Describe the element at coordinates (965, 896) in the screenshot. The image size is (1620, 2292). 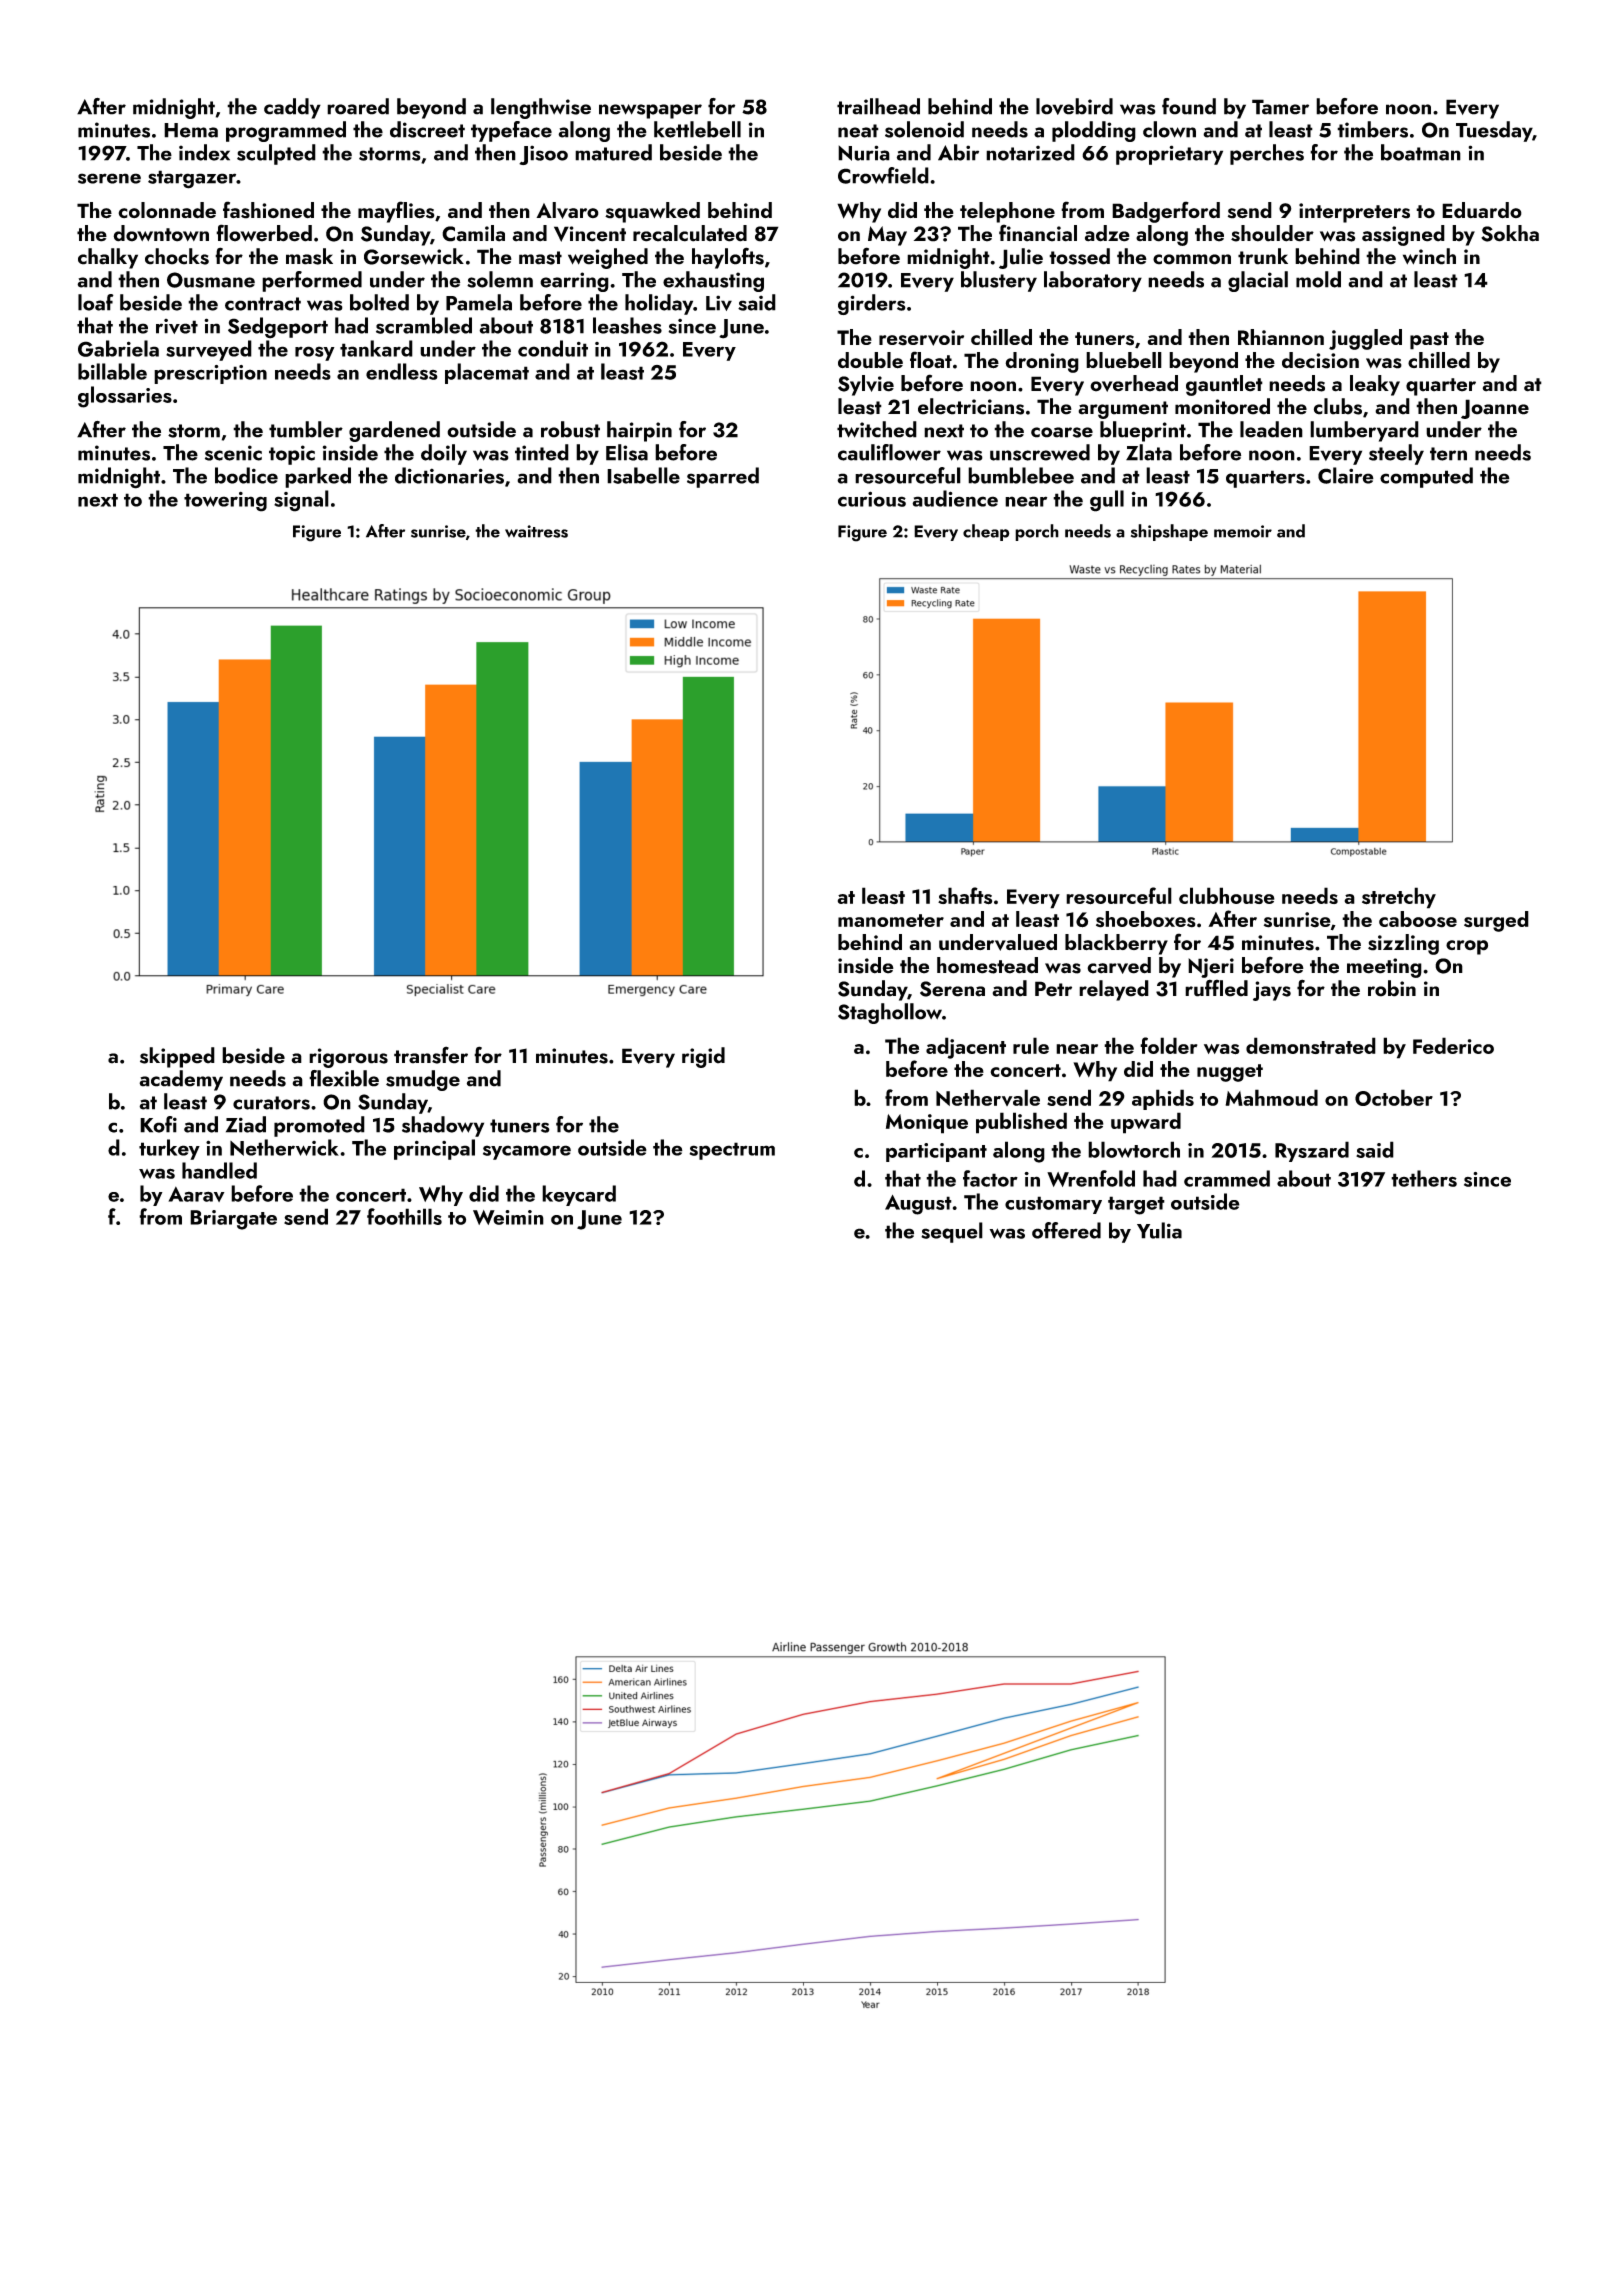
I see `shafts` at that location.
